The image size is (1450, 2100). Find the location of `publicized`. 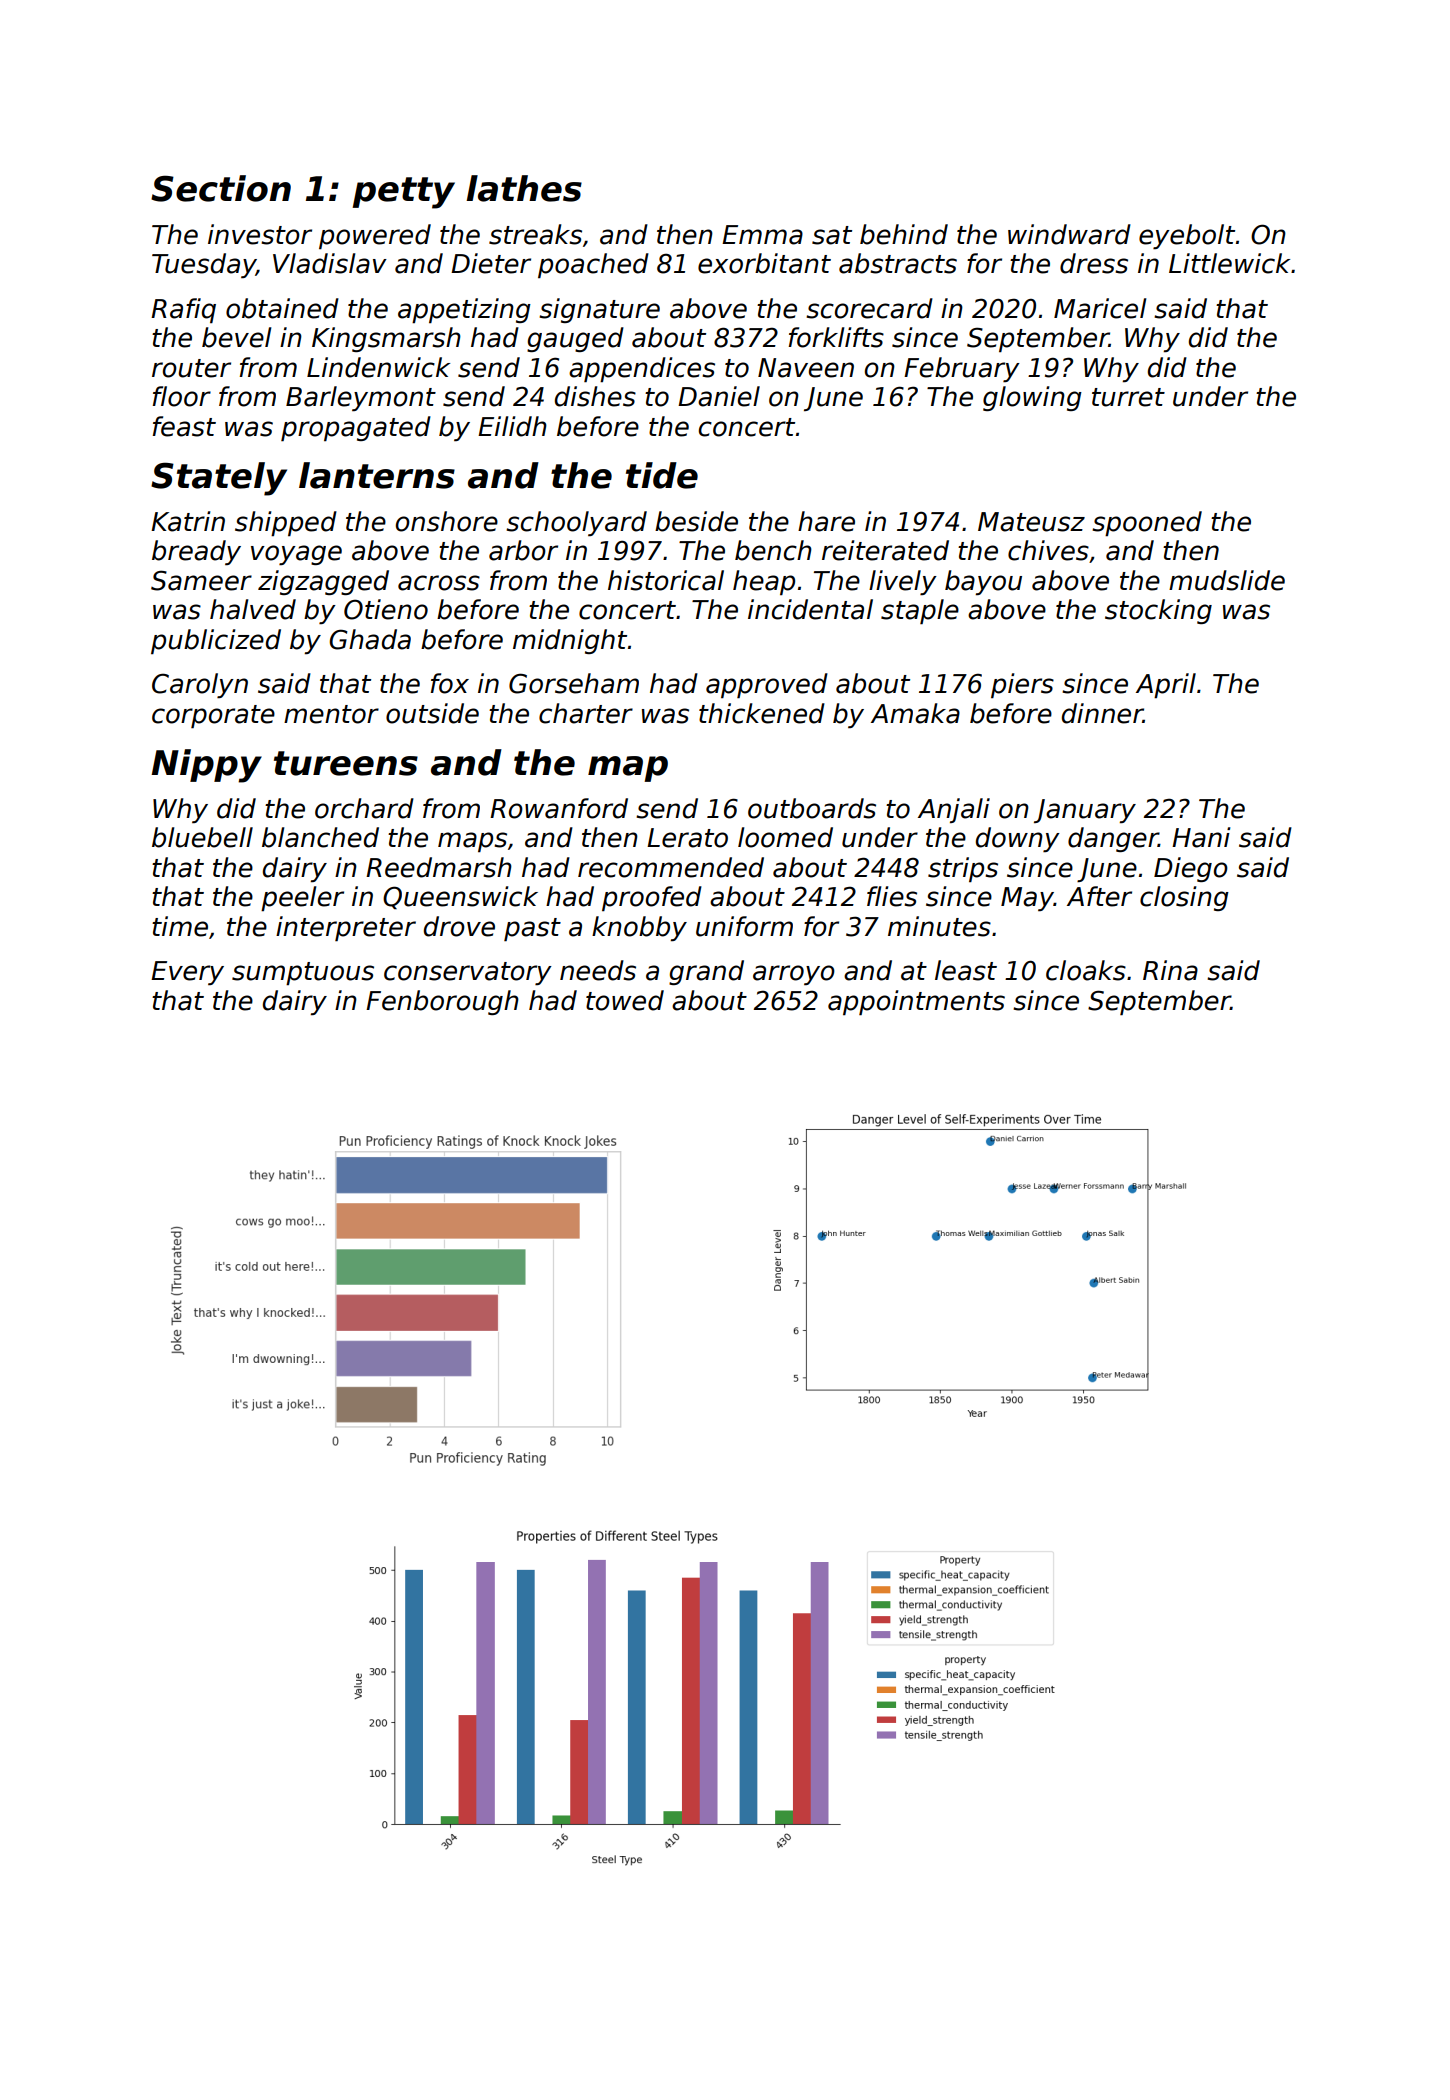

publicized is located at coordinates (216, 641).
